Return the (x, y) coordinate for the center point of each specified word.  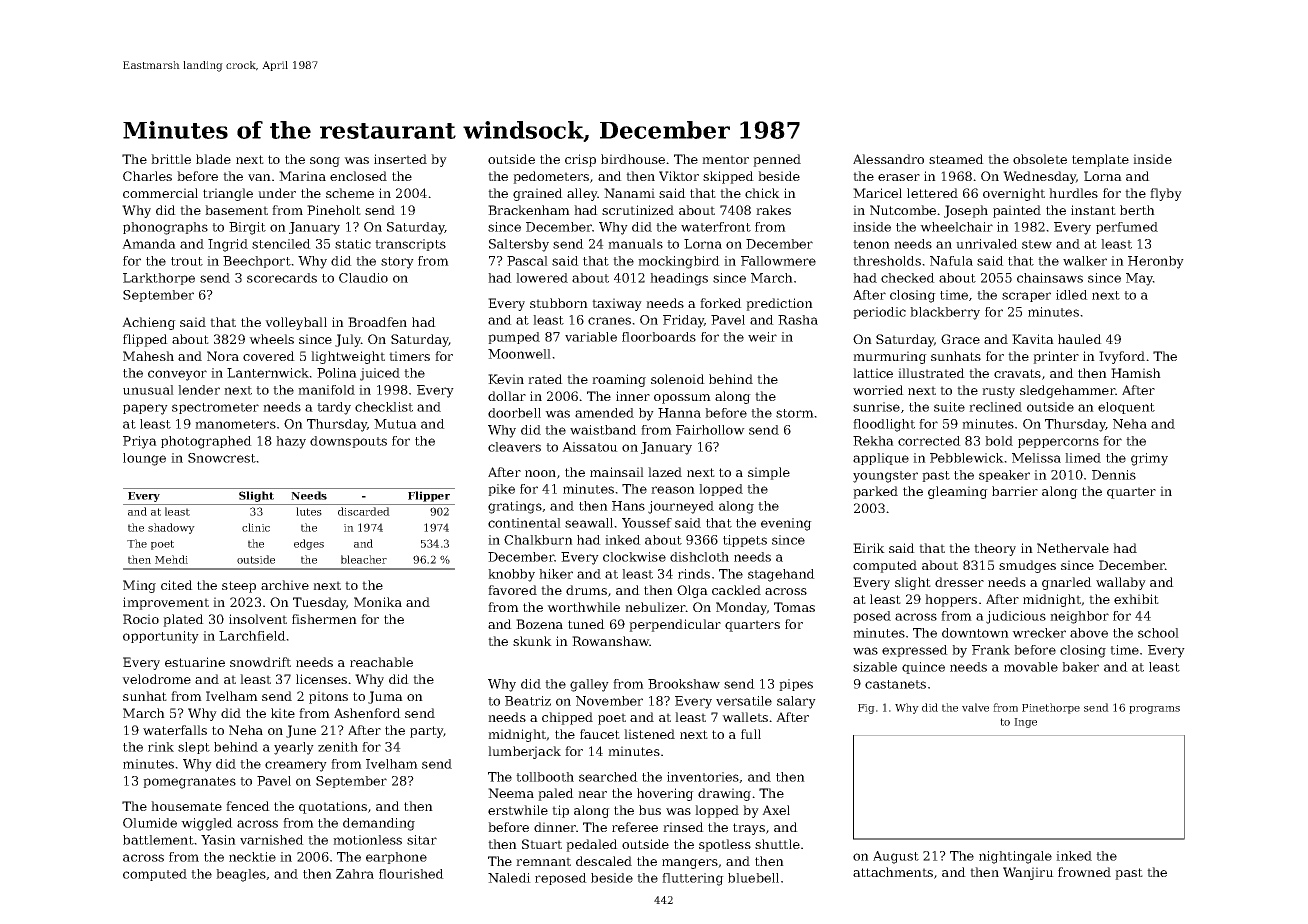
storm (795, 413)
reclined (995, 407)
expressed (915, 651)
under (277, 193)
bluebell (753, 878)
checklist (384, 407)
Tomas (794, 607)
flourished (411, 874)
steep (239, 587)
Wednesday (1040, 177)
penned (777, 160)
